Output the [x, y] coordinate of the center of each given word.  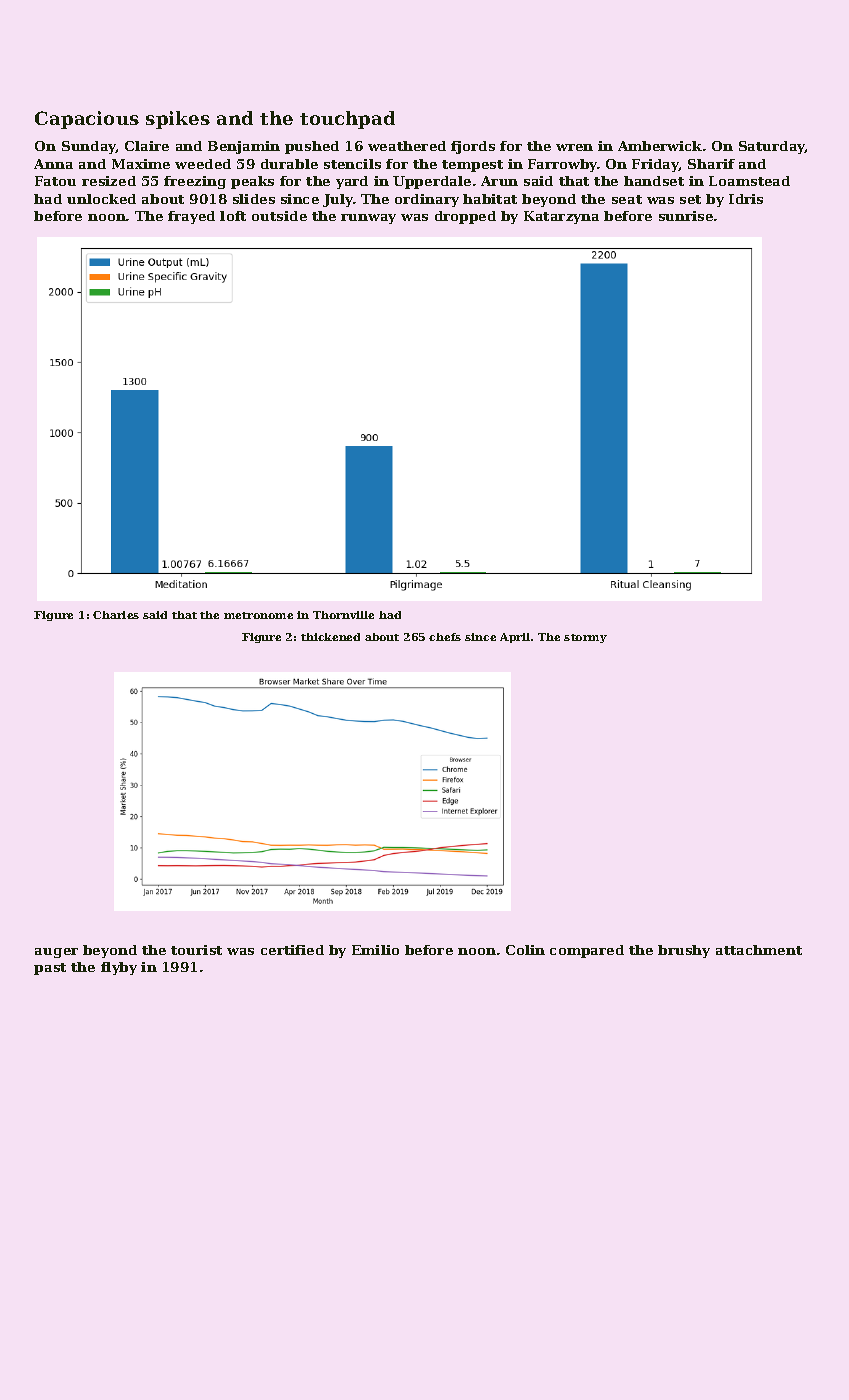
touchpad [347, 120]
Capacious [87, 120]
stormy [585, 638]
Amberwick [660, 146]
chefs [445, 637]
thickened [330, 637]
